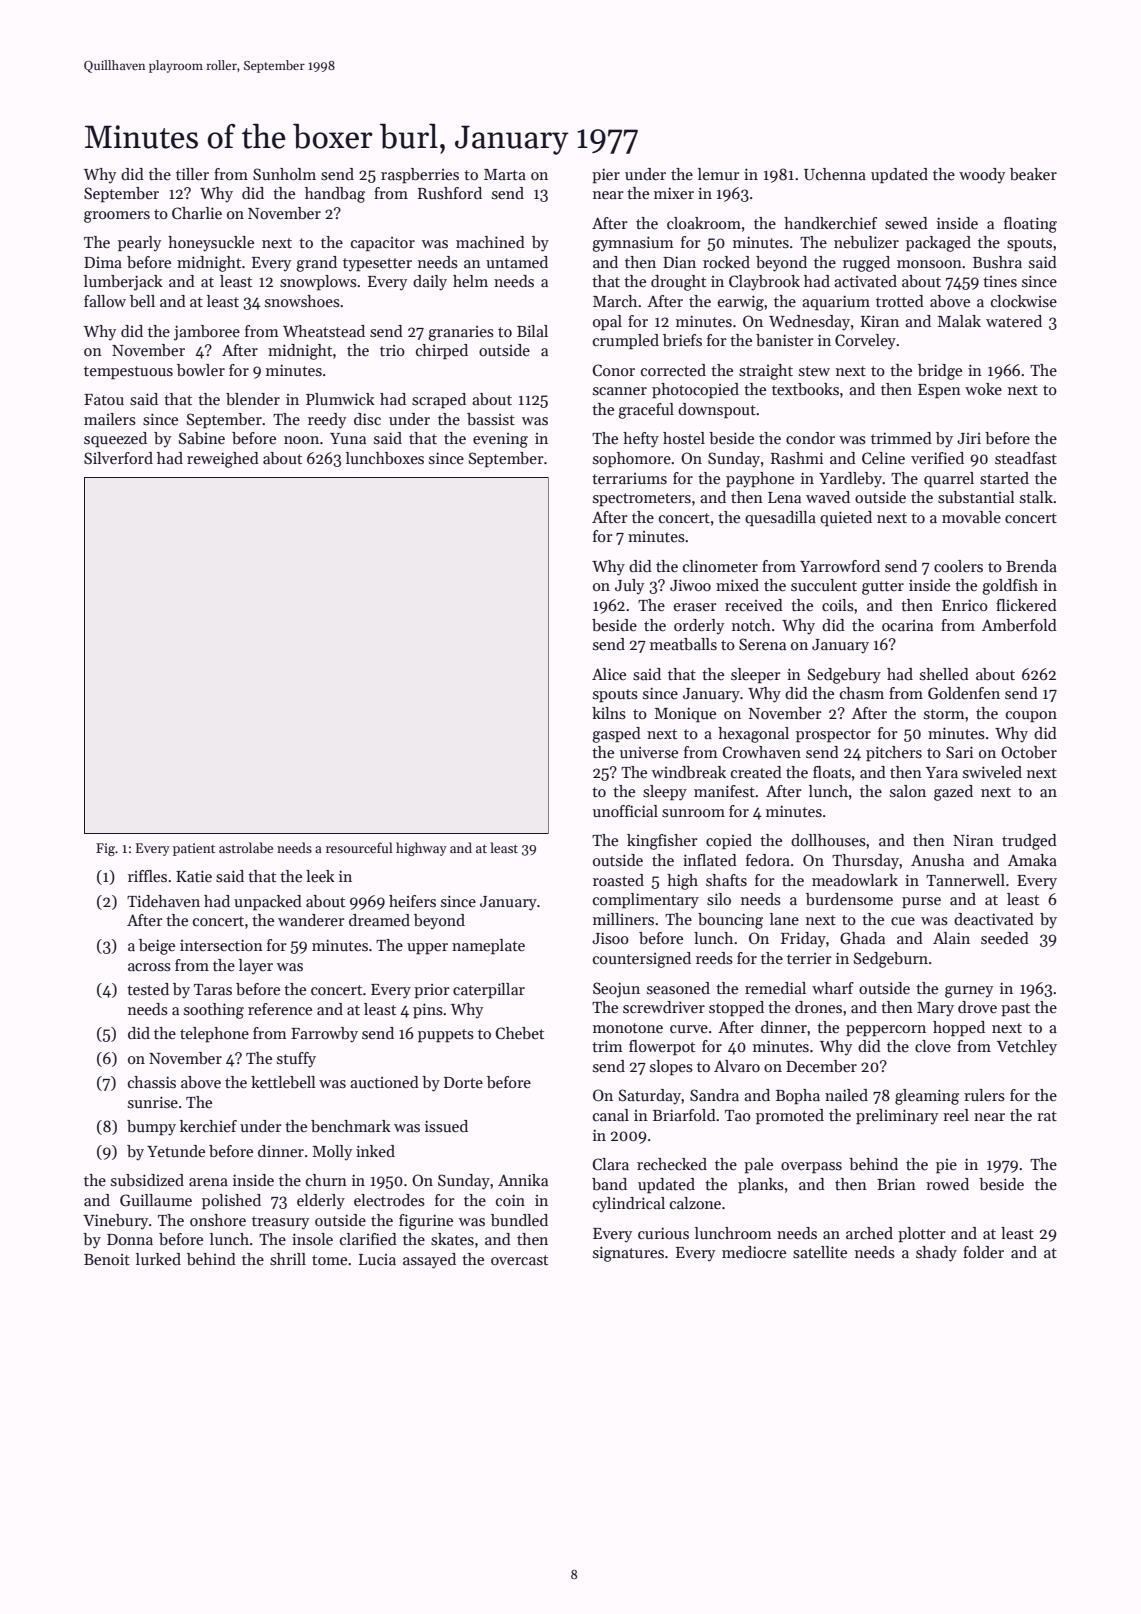 This page has height=1614, width=1141. I want to click on kingfisher, so click(662, 842).
